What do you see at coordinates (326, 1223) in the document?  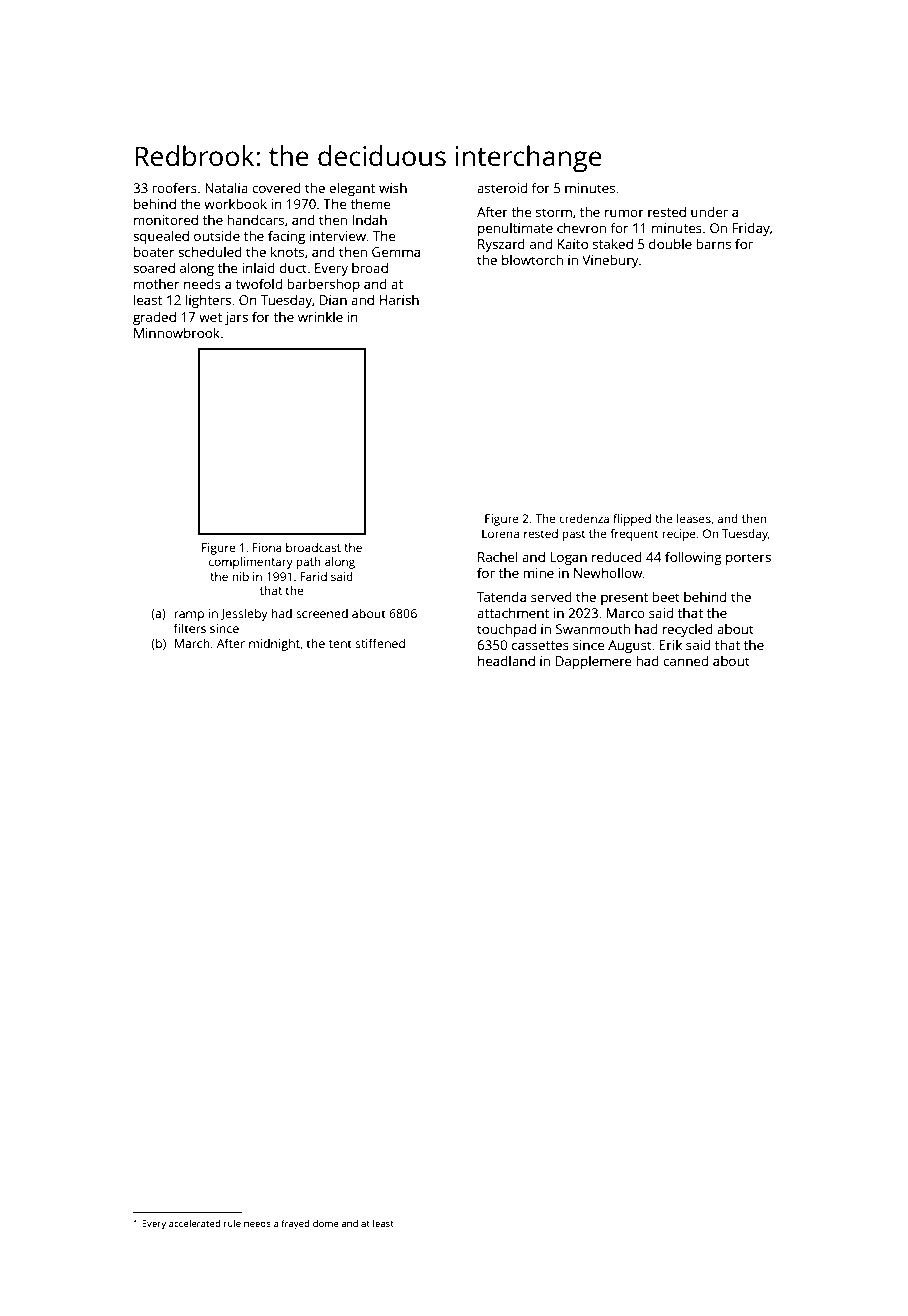 I see `dome` at bounding box center [326, 1223].
